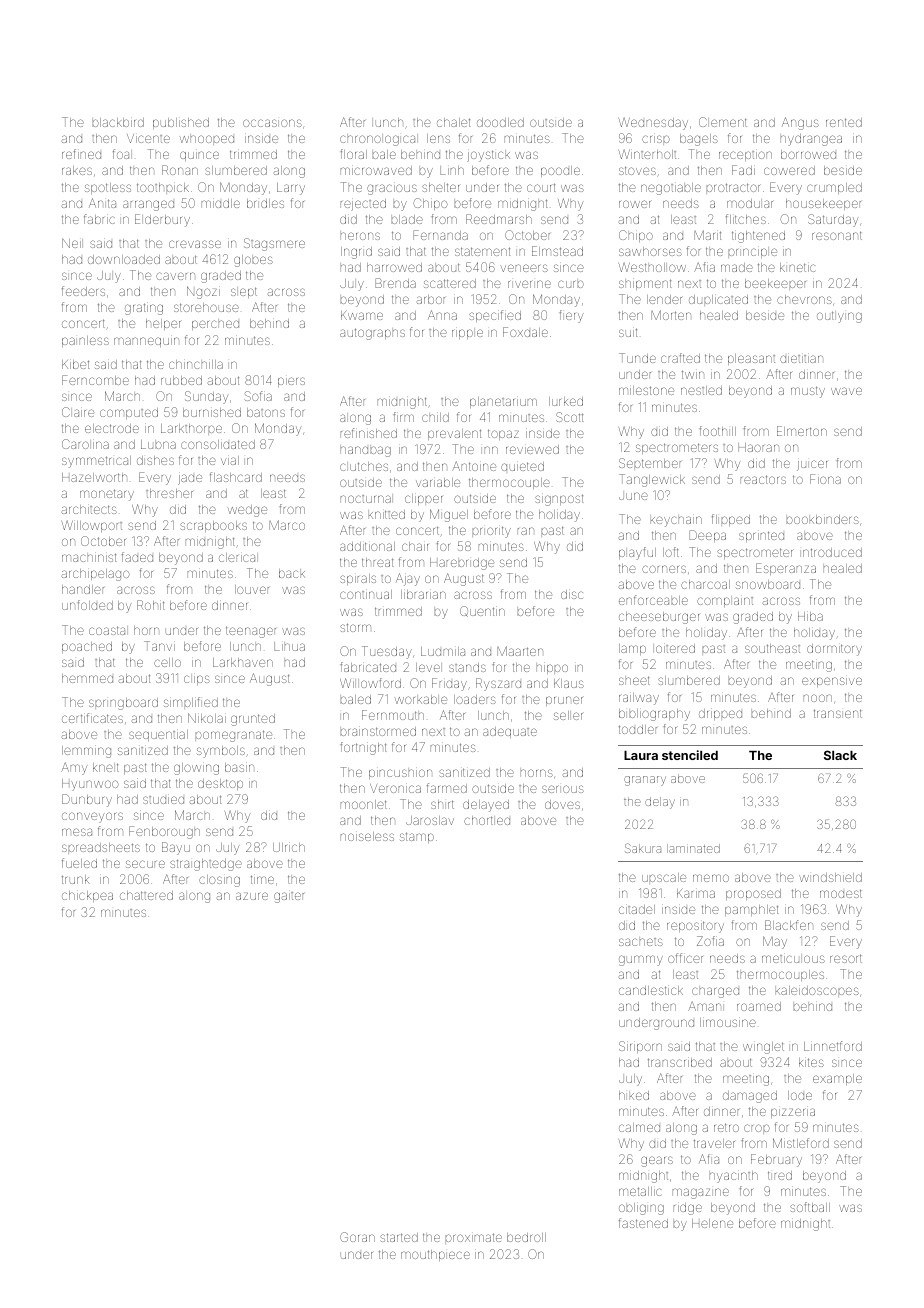 The width and height of the screenshot is (924, 1308). What do you see at coordinates (87, 896) in the screenshot?
I see `chickpea` at bounding box center [87, 896].
